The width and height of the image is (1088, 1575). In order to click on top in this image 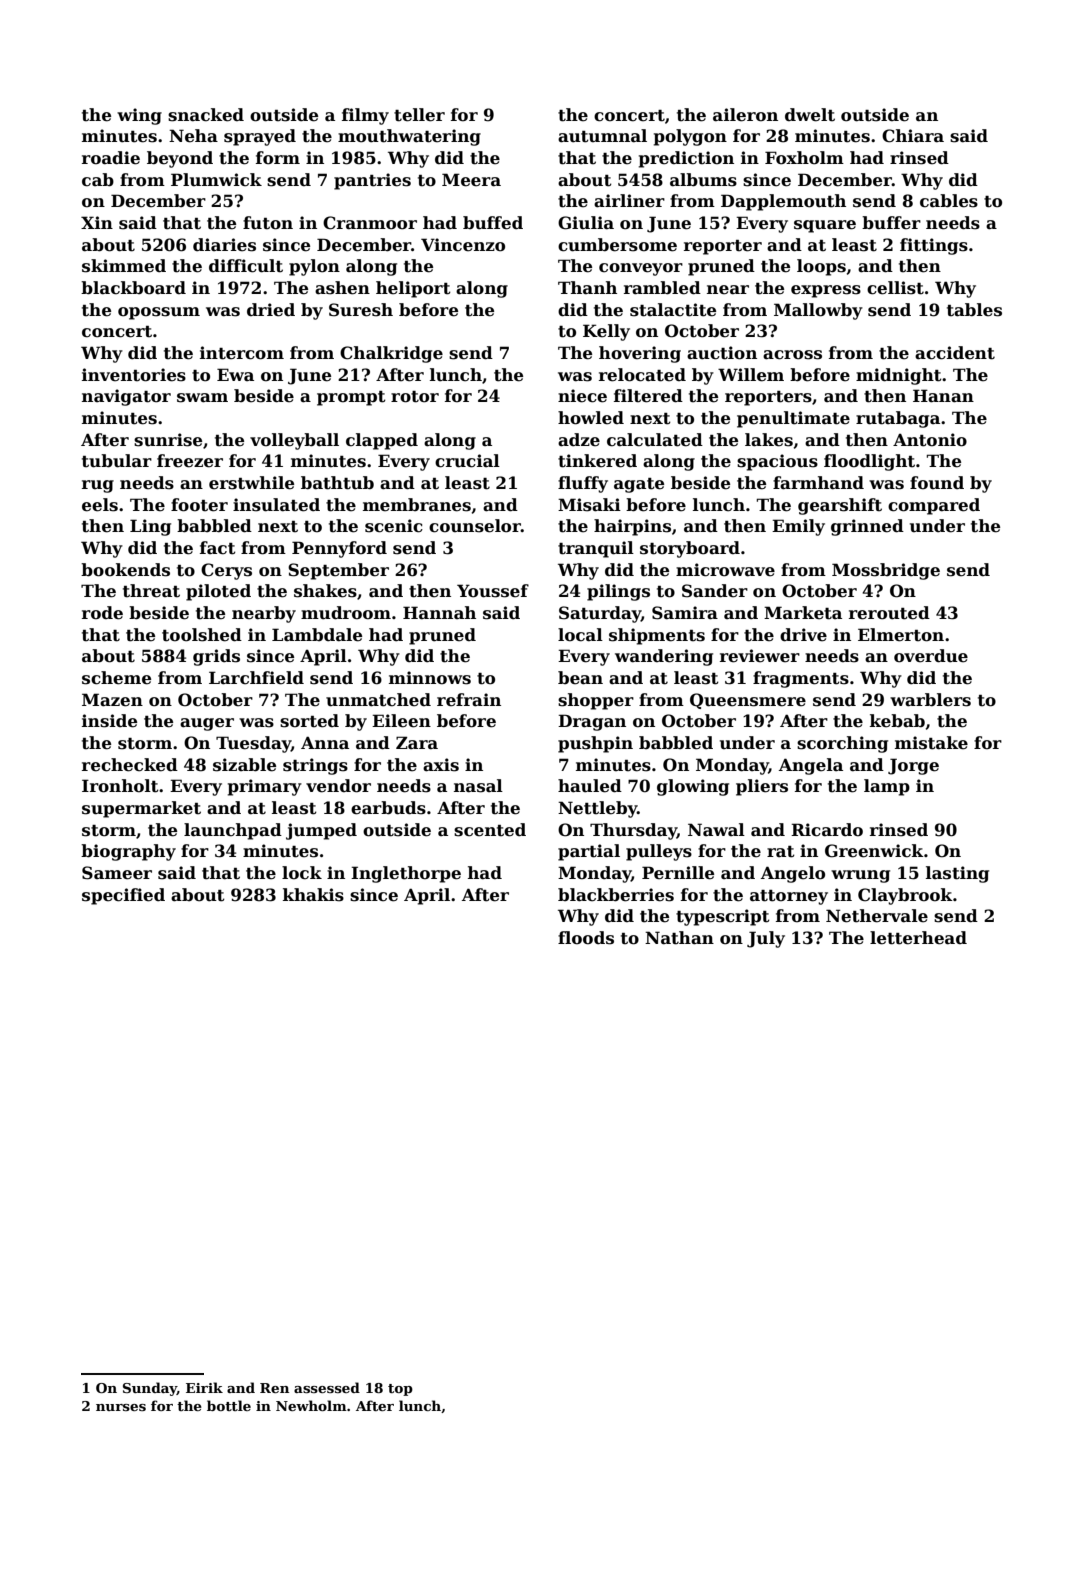, I will do `click(400, 1390)`.
